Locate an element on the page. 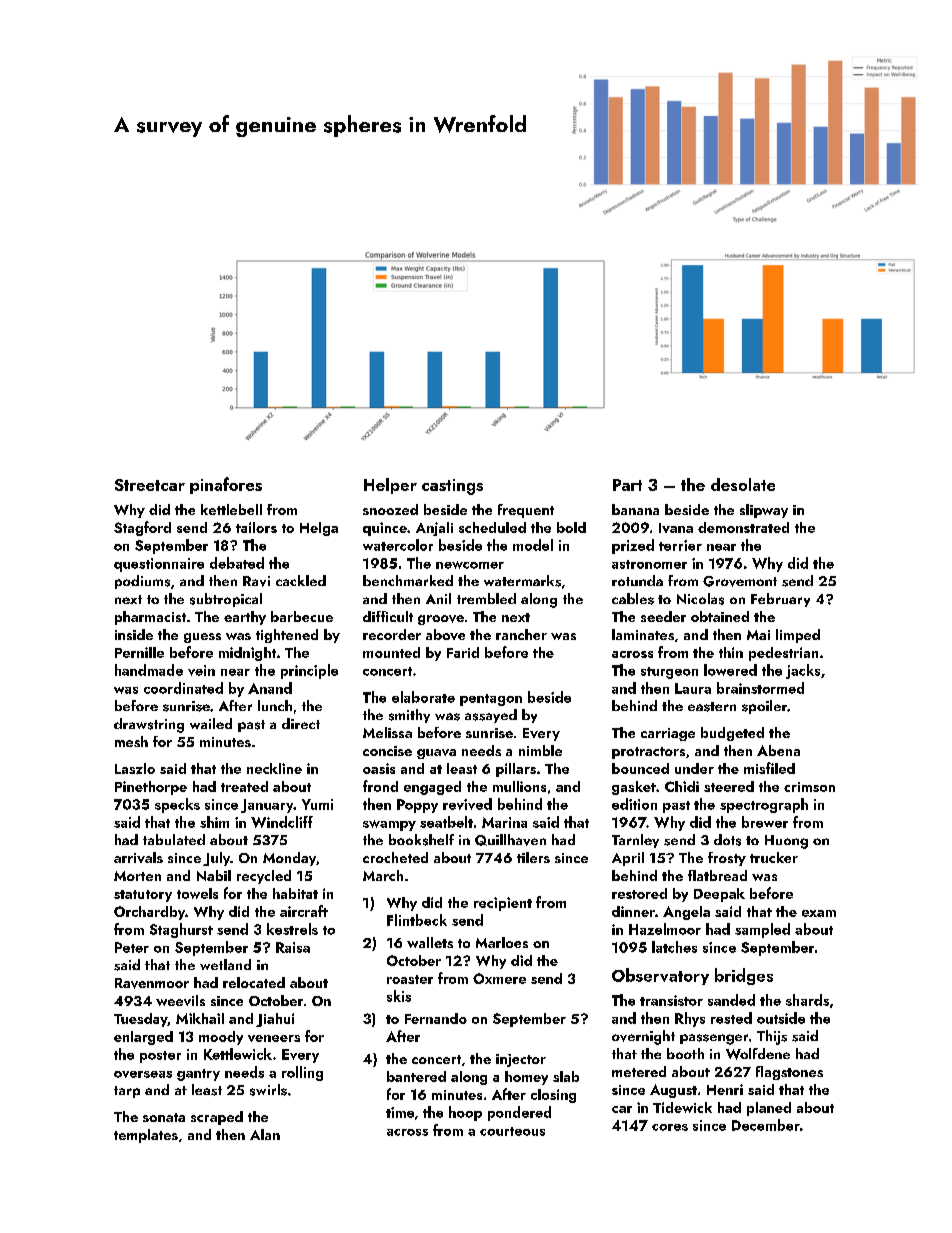 The height and width of the document is (1233, 952). treated is located at coordinates (244, 786).
